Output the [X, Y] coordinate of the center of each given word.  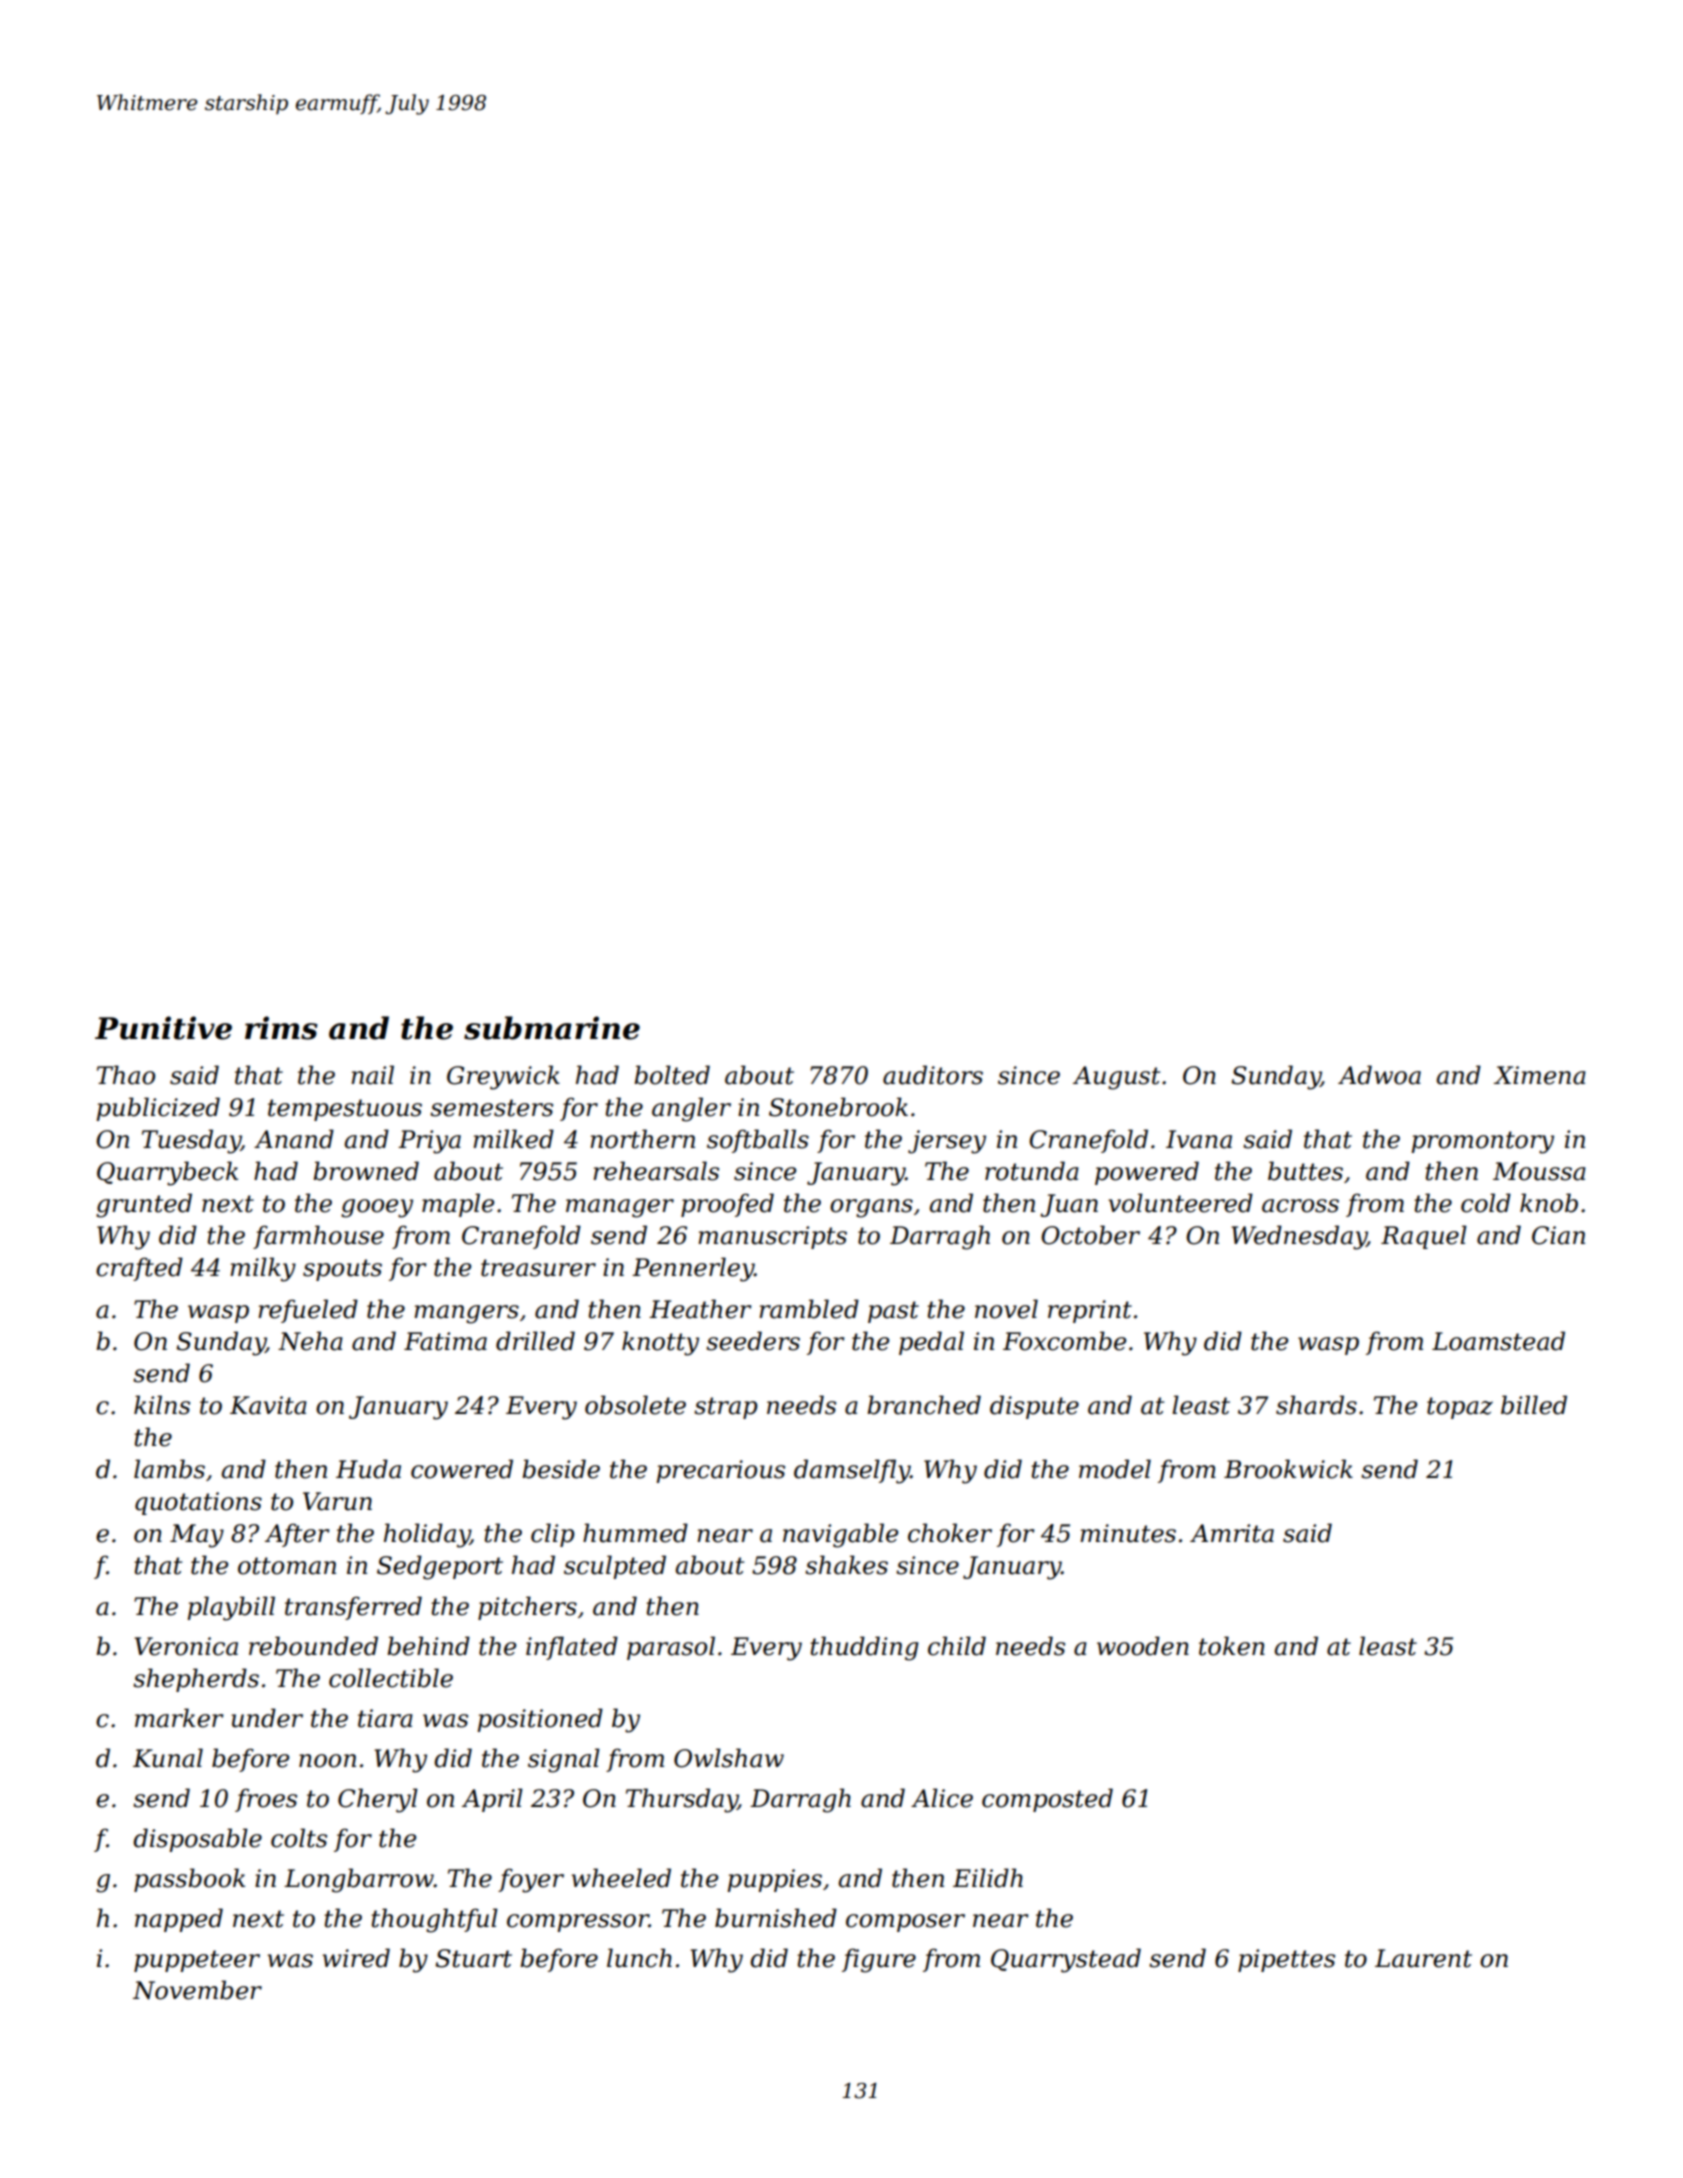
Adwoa [1379, 1075]
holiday [427, 1535]
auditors [933, 1075]
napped [179, 1920]
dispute [1034, 1407]
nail [372, 1075]
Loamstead [1498, 1341]
